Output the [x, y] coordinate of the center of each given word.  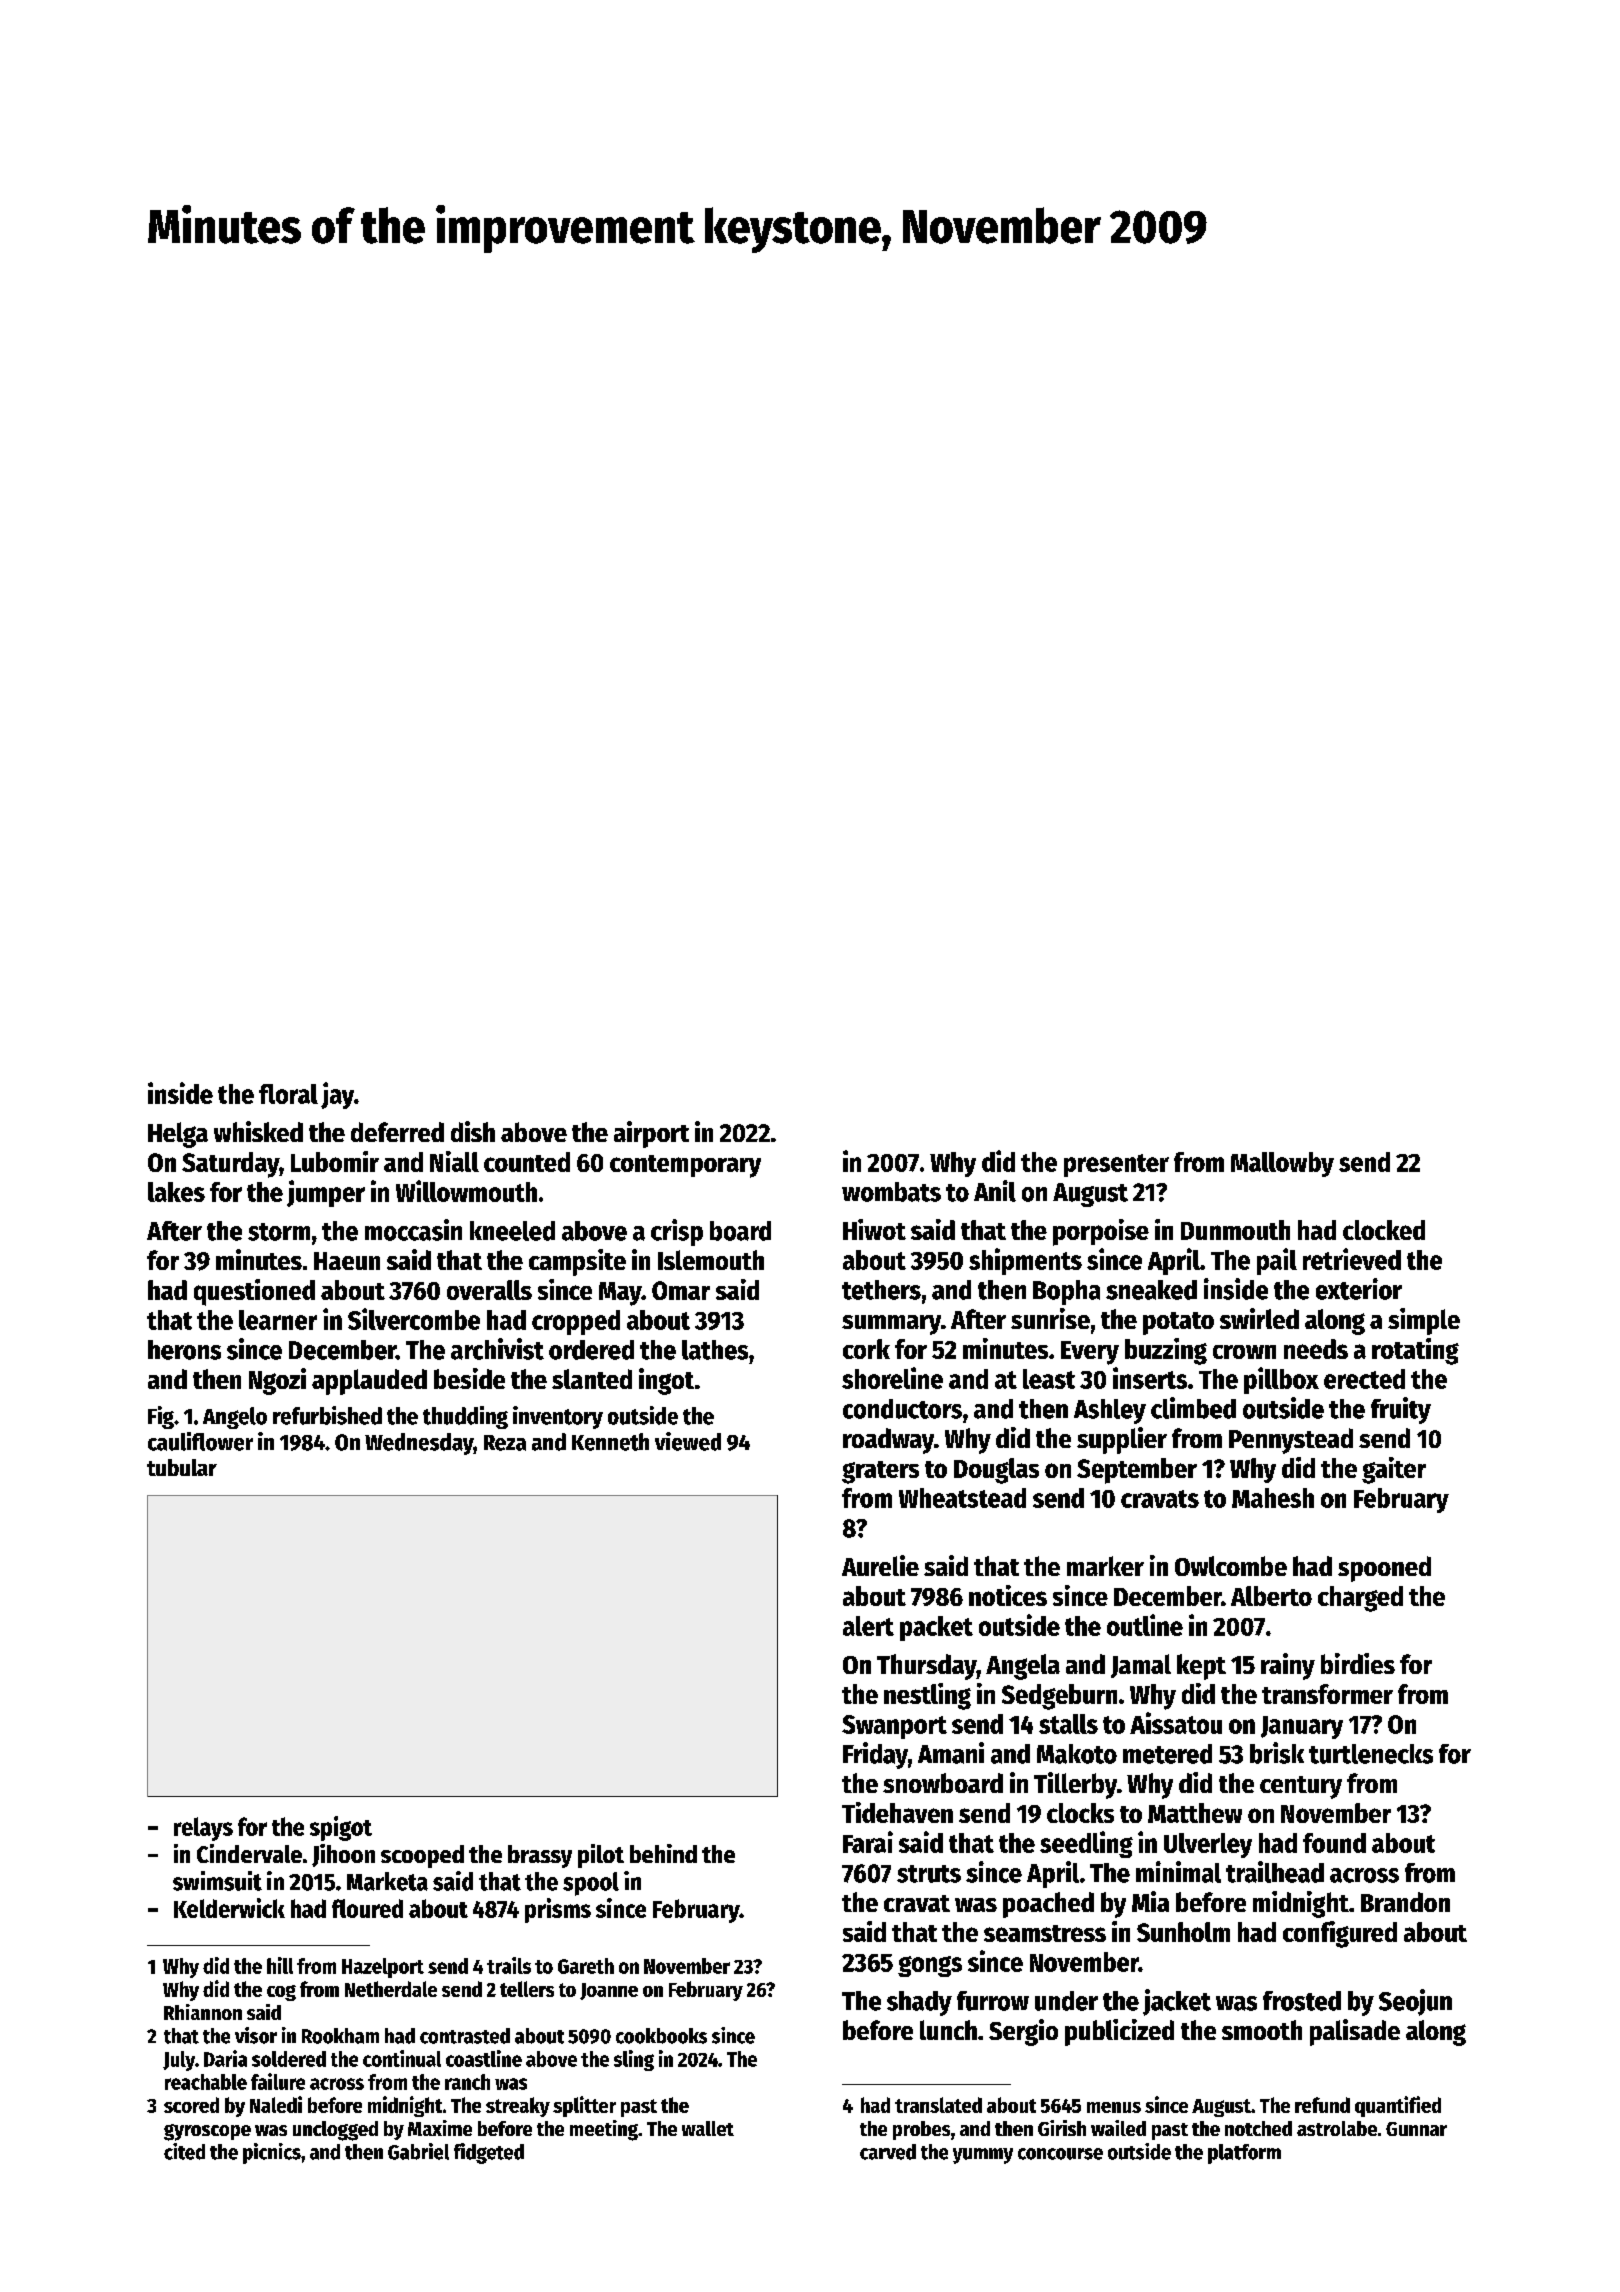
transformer [1327, 1694]
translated [938, 2105]
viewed [688, 1441]
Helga [178, 1135]
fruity [1401, 1410]
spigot [341, 1828]
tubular [182, 1467]
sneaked [1151, 1290]
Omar [681, 1290]
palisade [1355, 2032]
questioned [254, 1292]
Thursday [927, 1667]
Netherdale [391, 1989]
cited [184, 2151]
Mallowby [1282, 1164]
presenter [1116, 1165]
